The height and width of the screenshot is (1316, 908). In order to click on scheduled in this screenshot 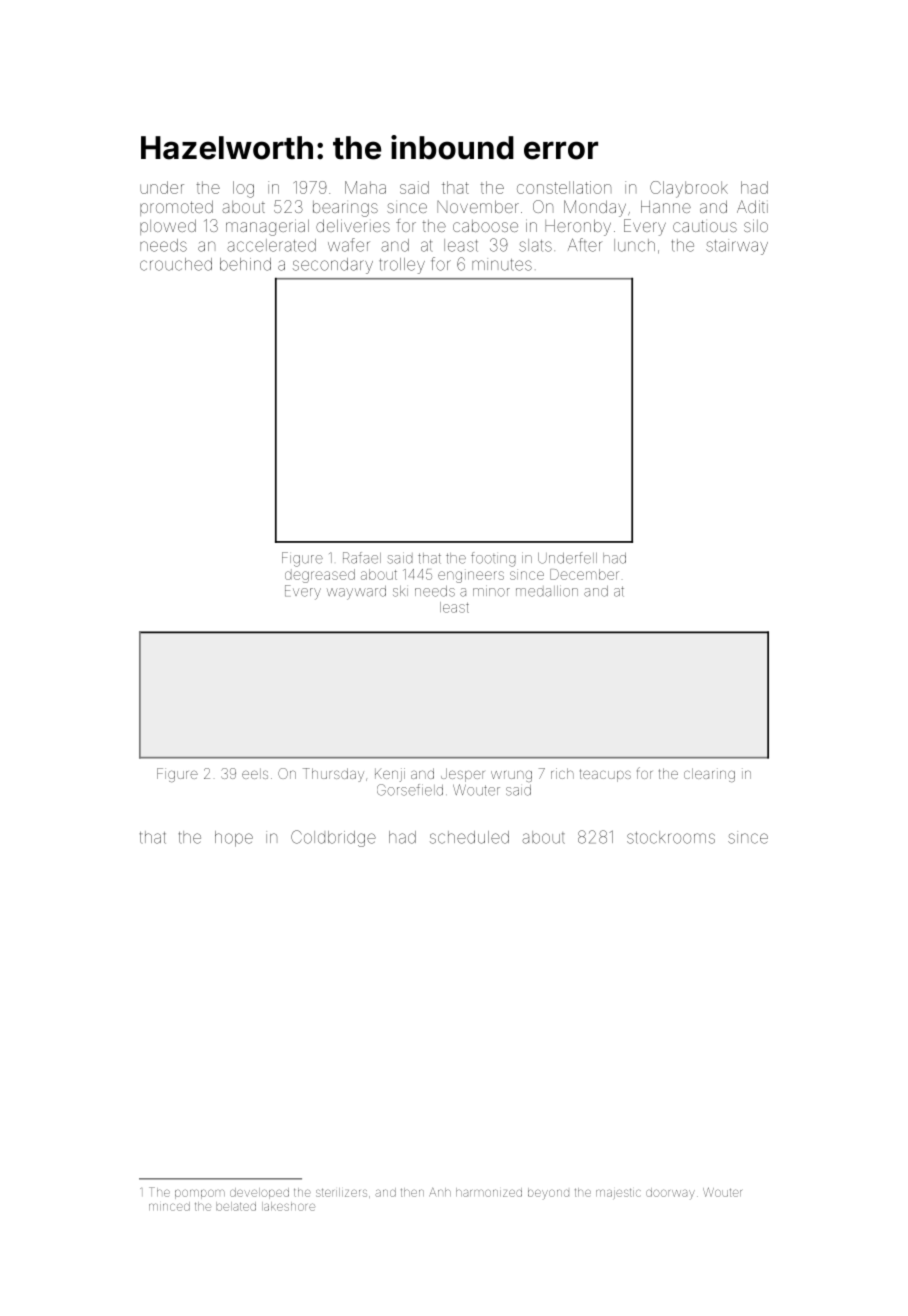, I will do `click(469, 837)`.
